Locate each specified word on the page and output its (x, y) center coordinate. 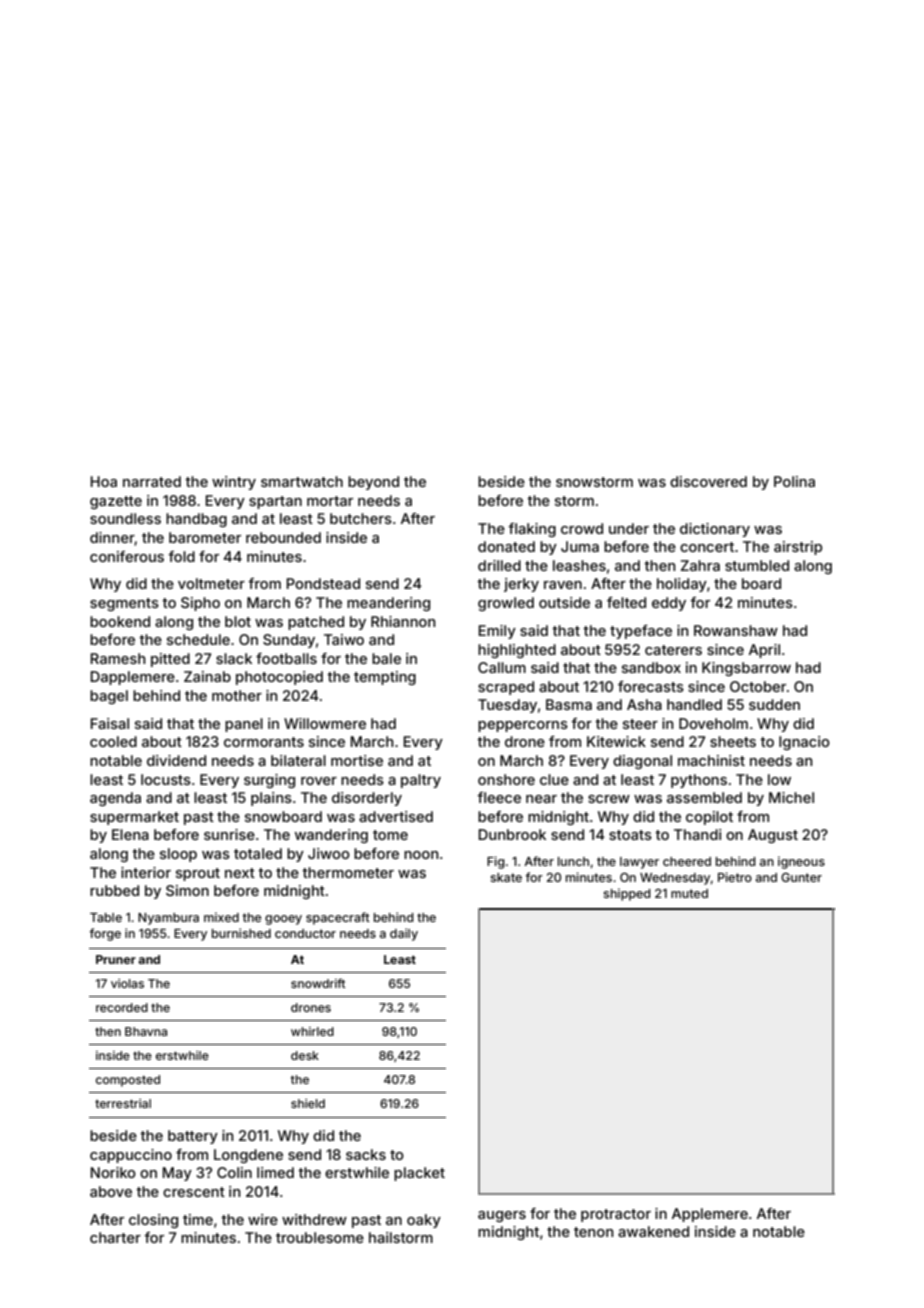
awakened (653, 1231)
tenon (593, 1232)
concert (707, 547)
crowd (582, 528)
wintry (234, 483)
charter (115, 1237)
